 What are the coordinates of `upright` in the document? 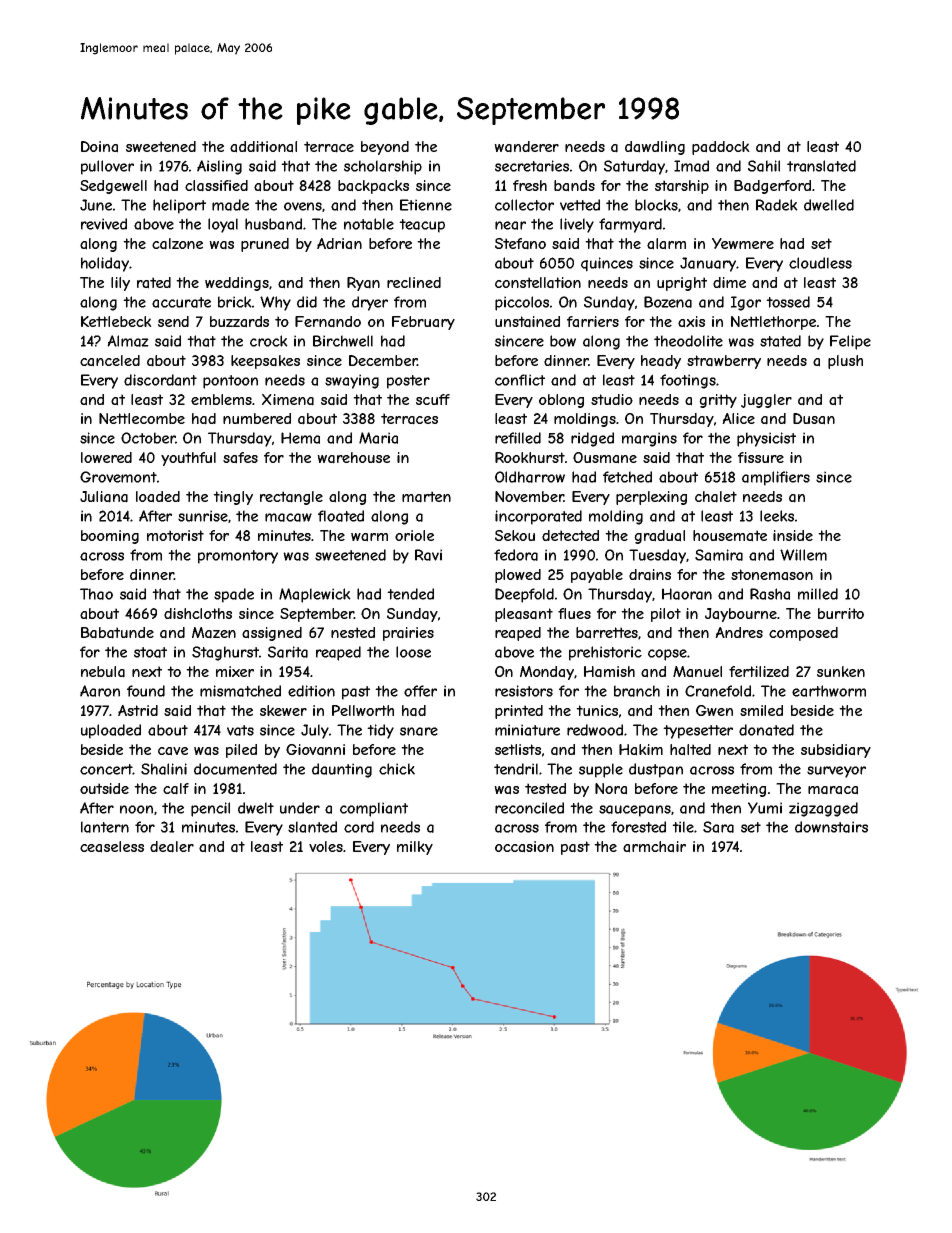 It's located at (682, 284).
